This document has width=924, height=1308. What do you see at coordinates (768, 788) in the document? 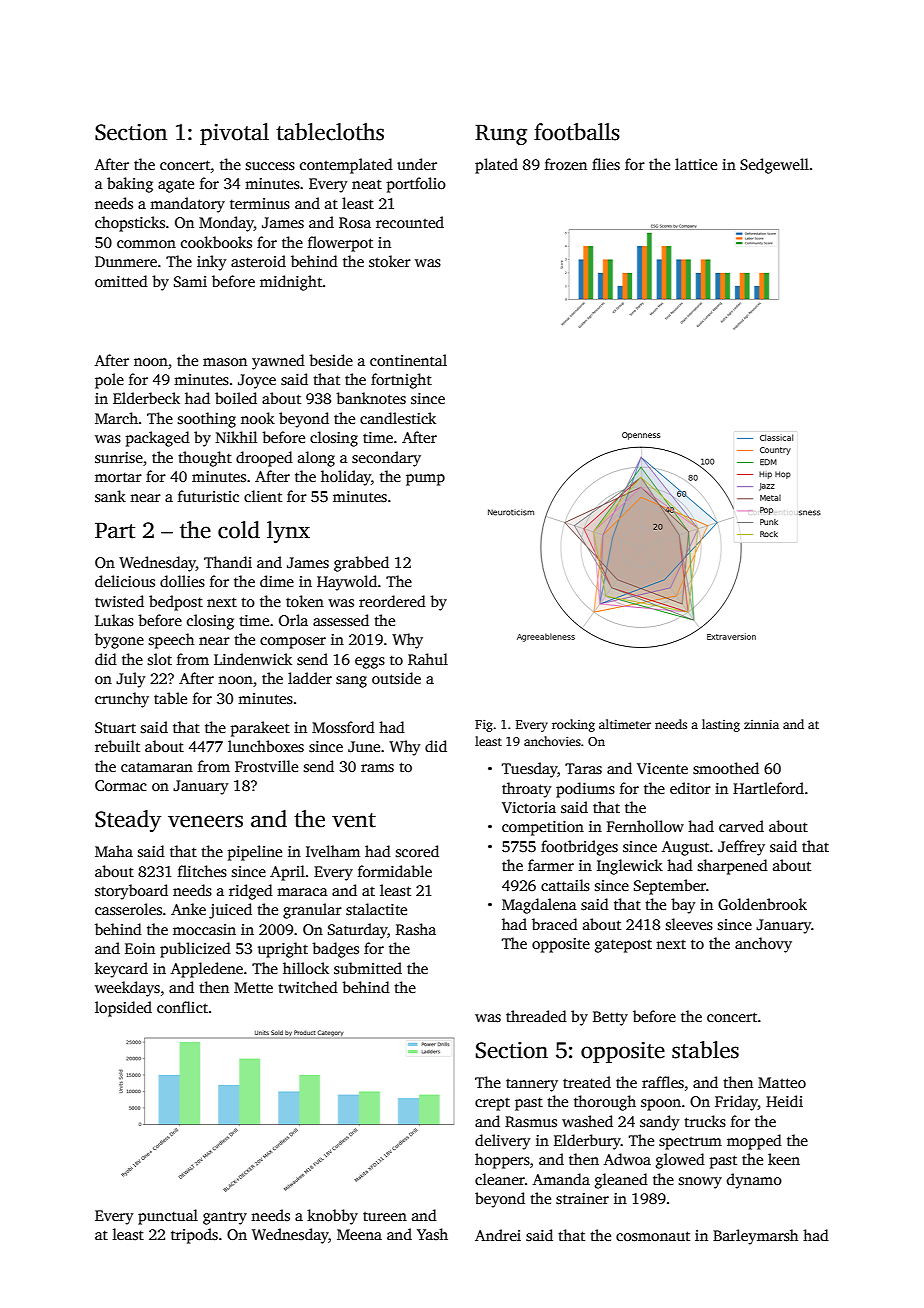
I see `Hartleford` at bounding box center [768, 788].
